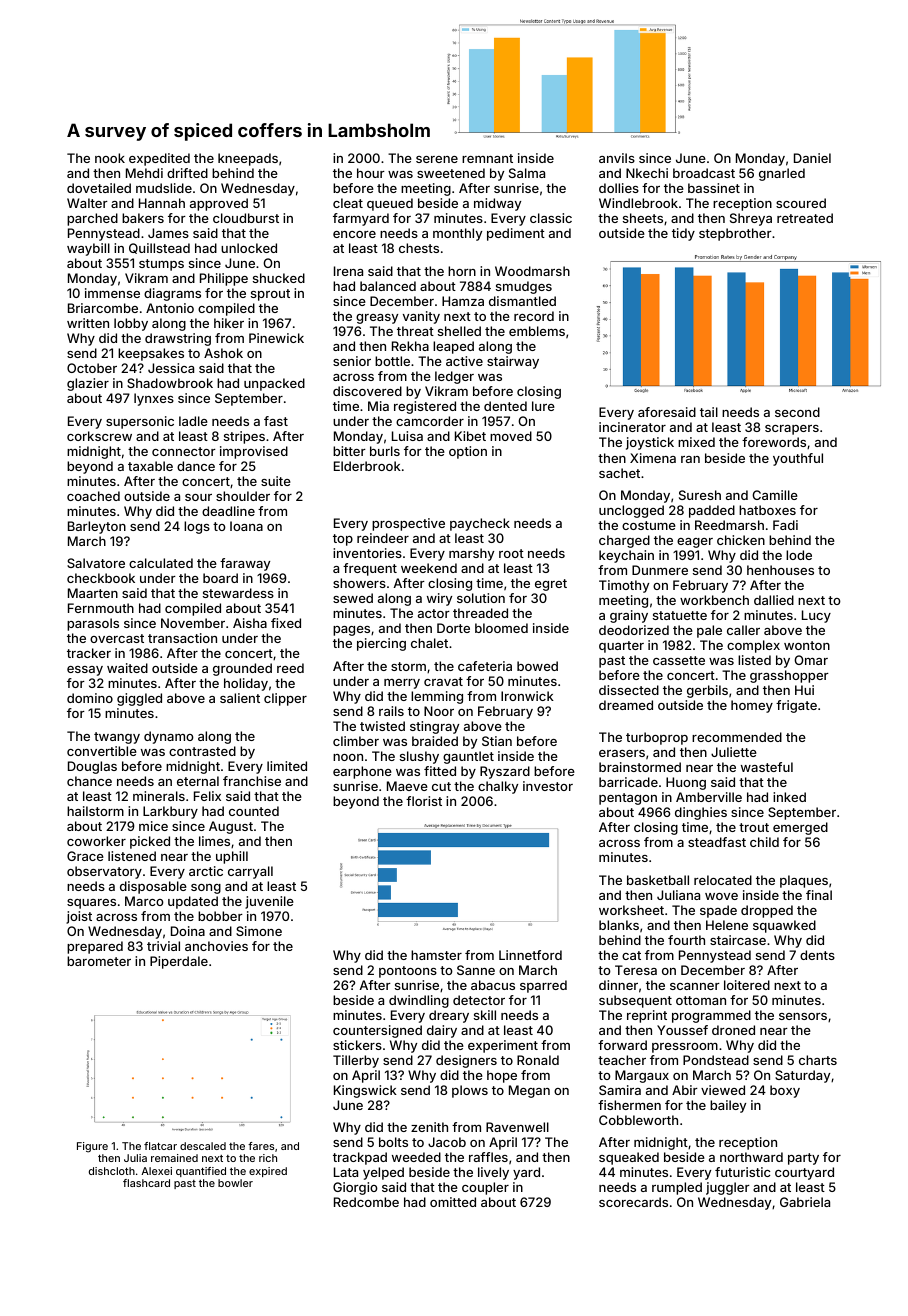 This image has width=908, height=1316. Describe the element at coordinates (92, 767) in the image. I see `Douglas` at that location.
